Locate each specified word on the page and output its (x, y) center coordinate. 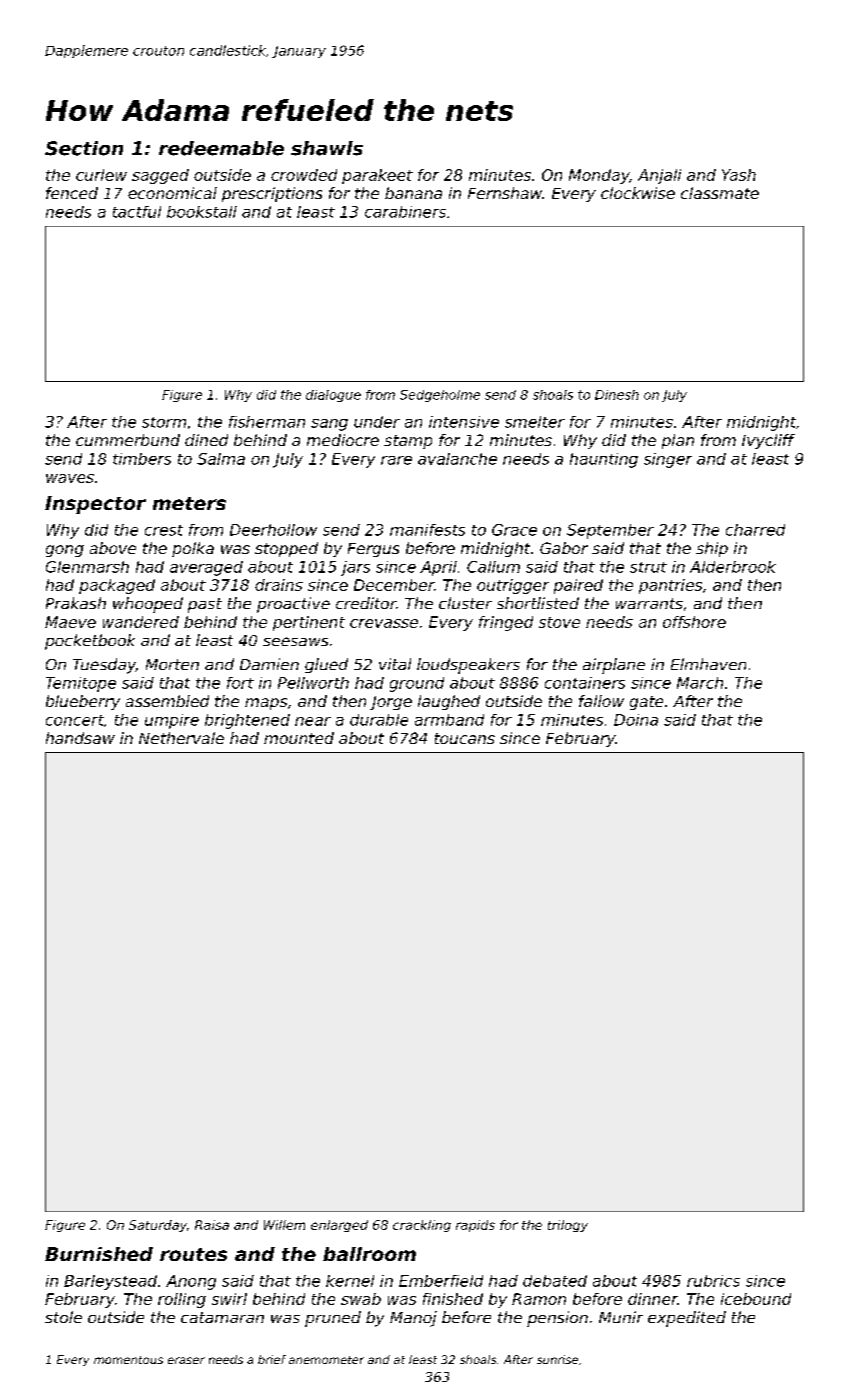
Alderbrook (733, 567)
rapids (475, 1226)
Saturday (158, 1226)
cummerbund (128, 440)
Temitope (81, 684)
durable (379, 720)
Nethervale (181, 738)
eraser (186, 1360)
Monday (599, 176)
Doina (636, 720)
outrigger (513, 586)
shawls (327, 148)
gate (646, 703)
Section (84, 148)
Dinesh (617, 395)
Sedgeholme (440, 396)
